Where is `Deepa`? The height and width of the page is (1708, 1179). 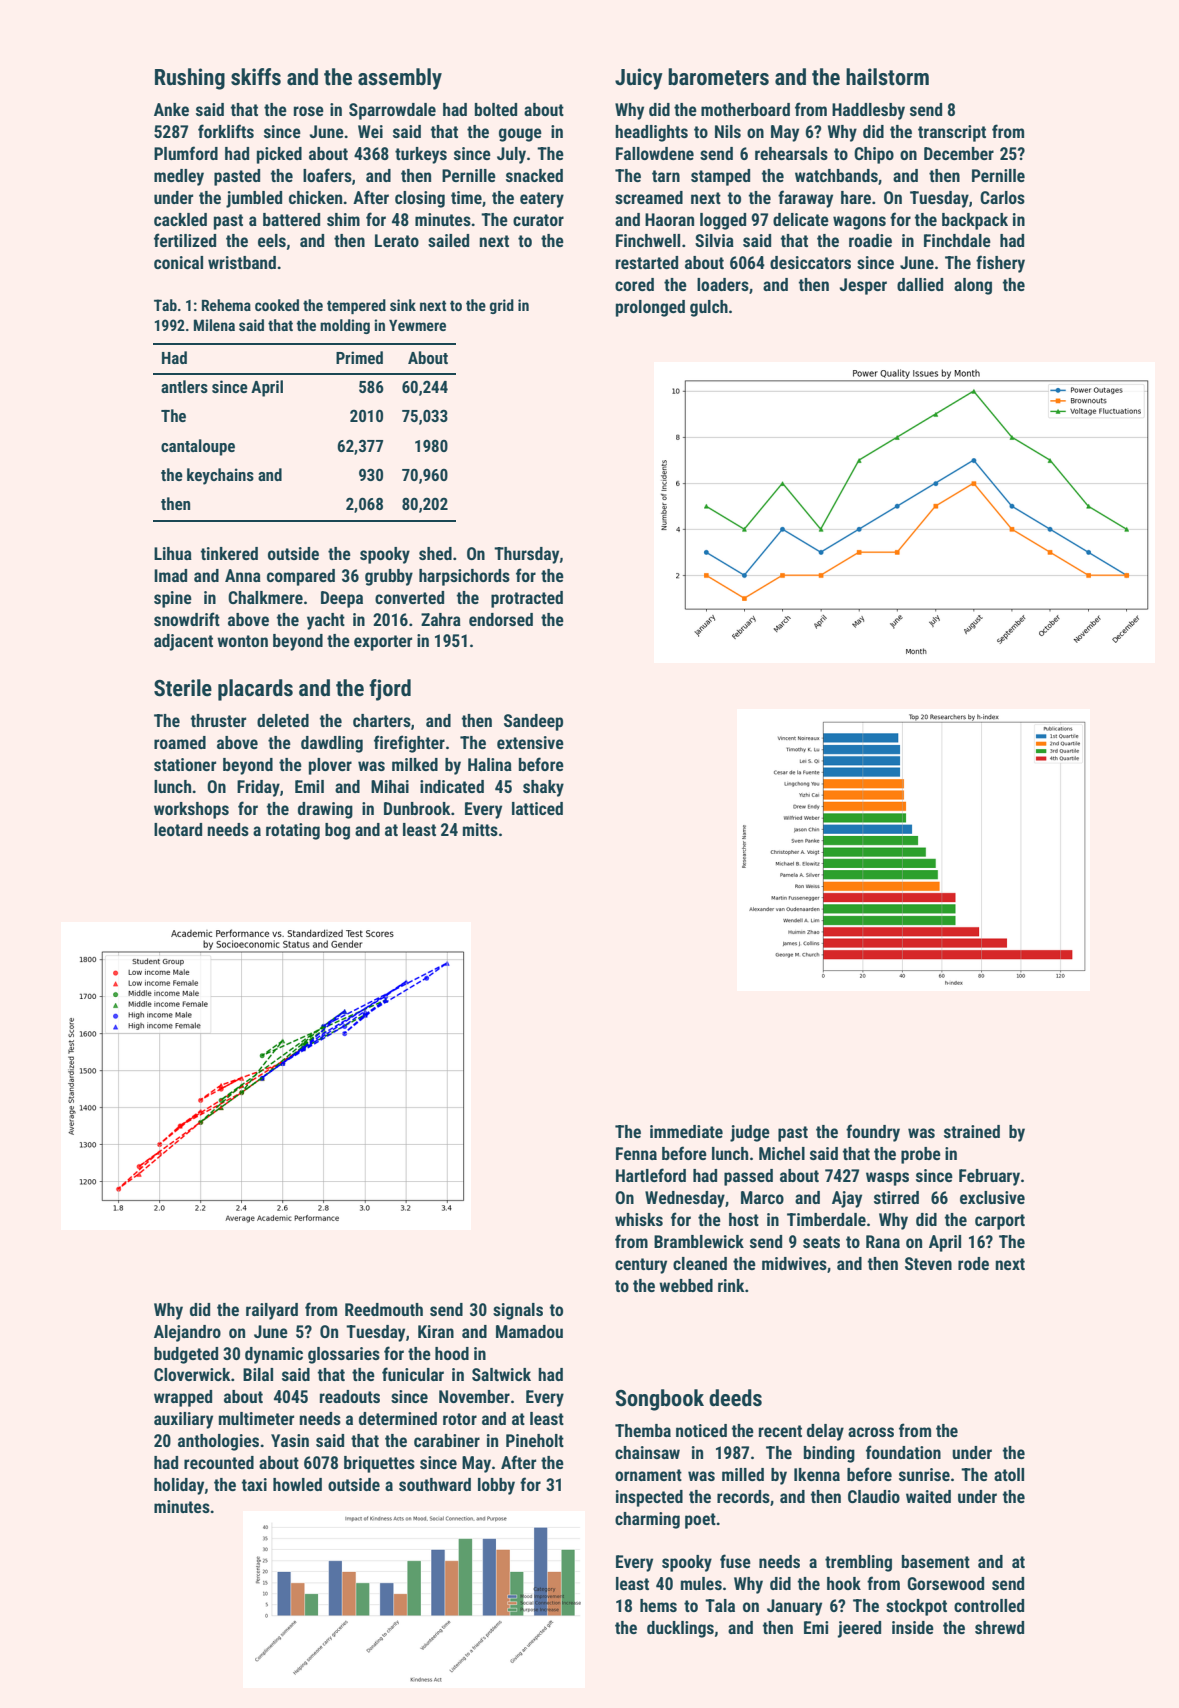
Deepa is located at coordinates (342, 599).
